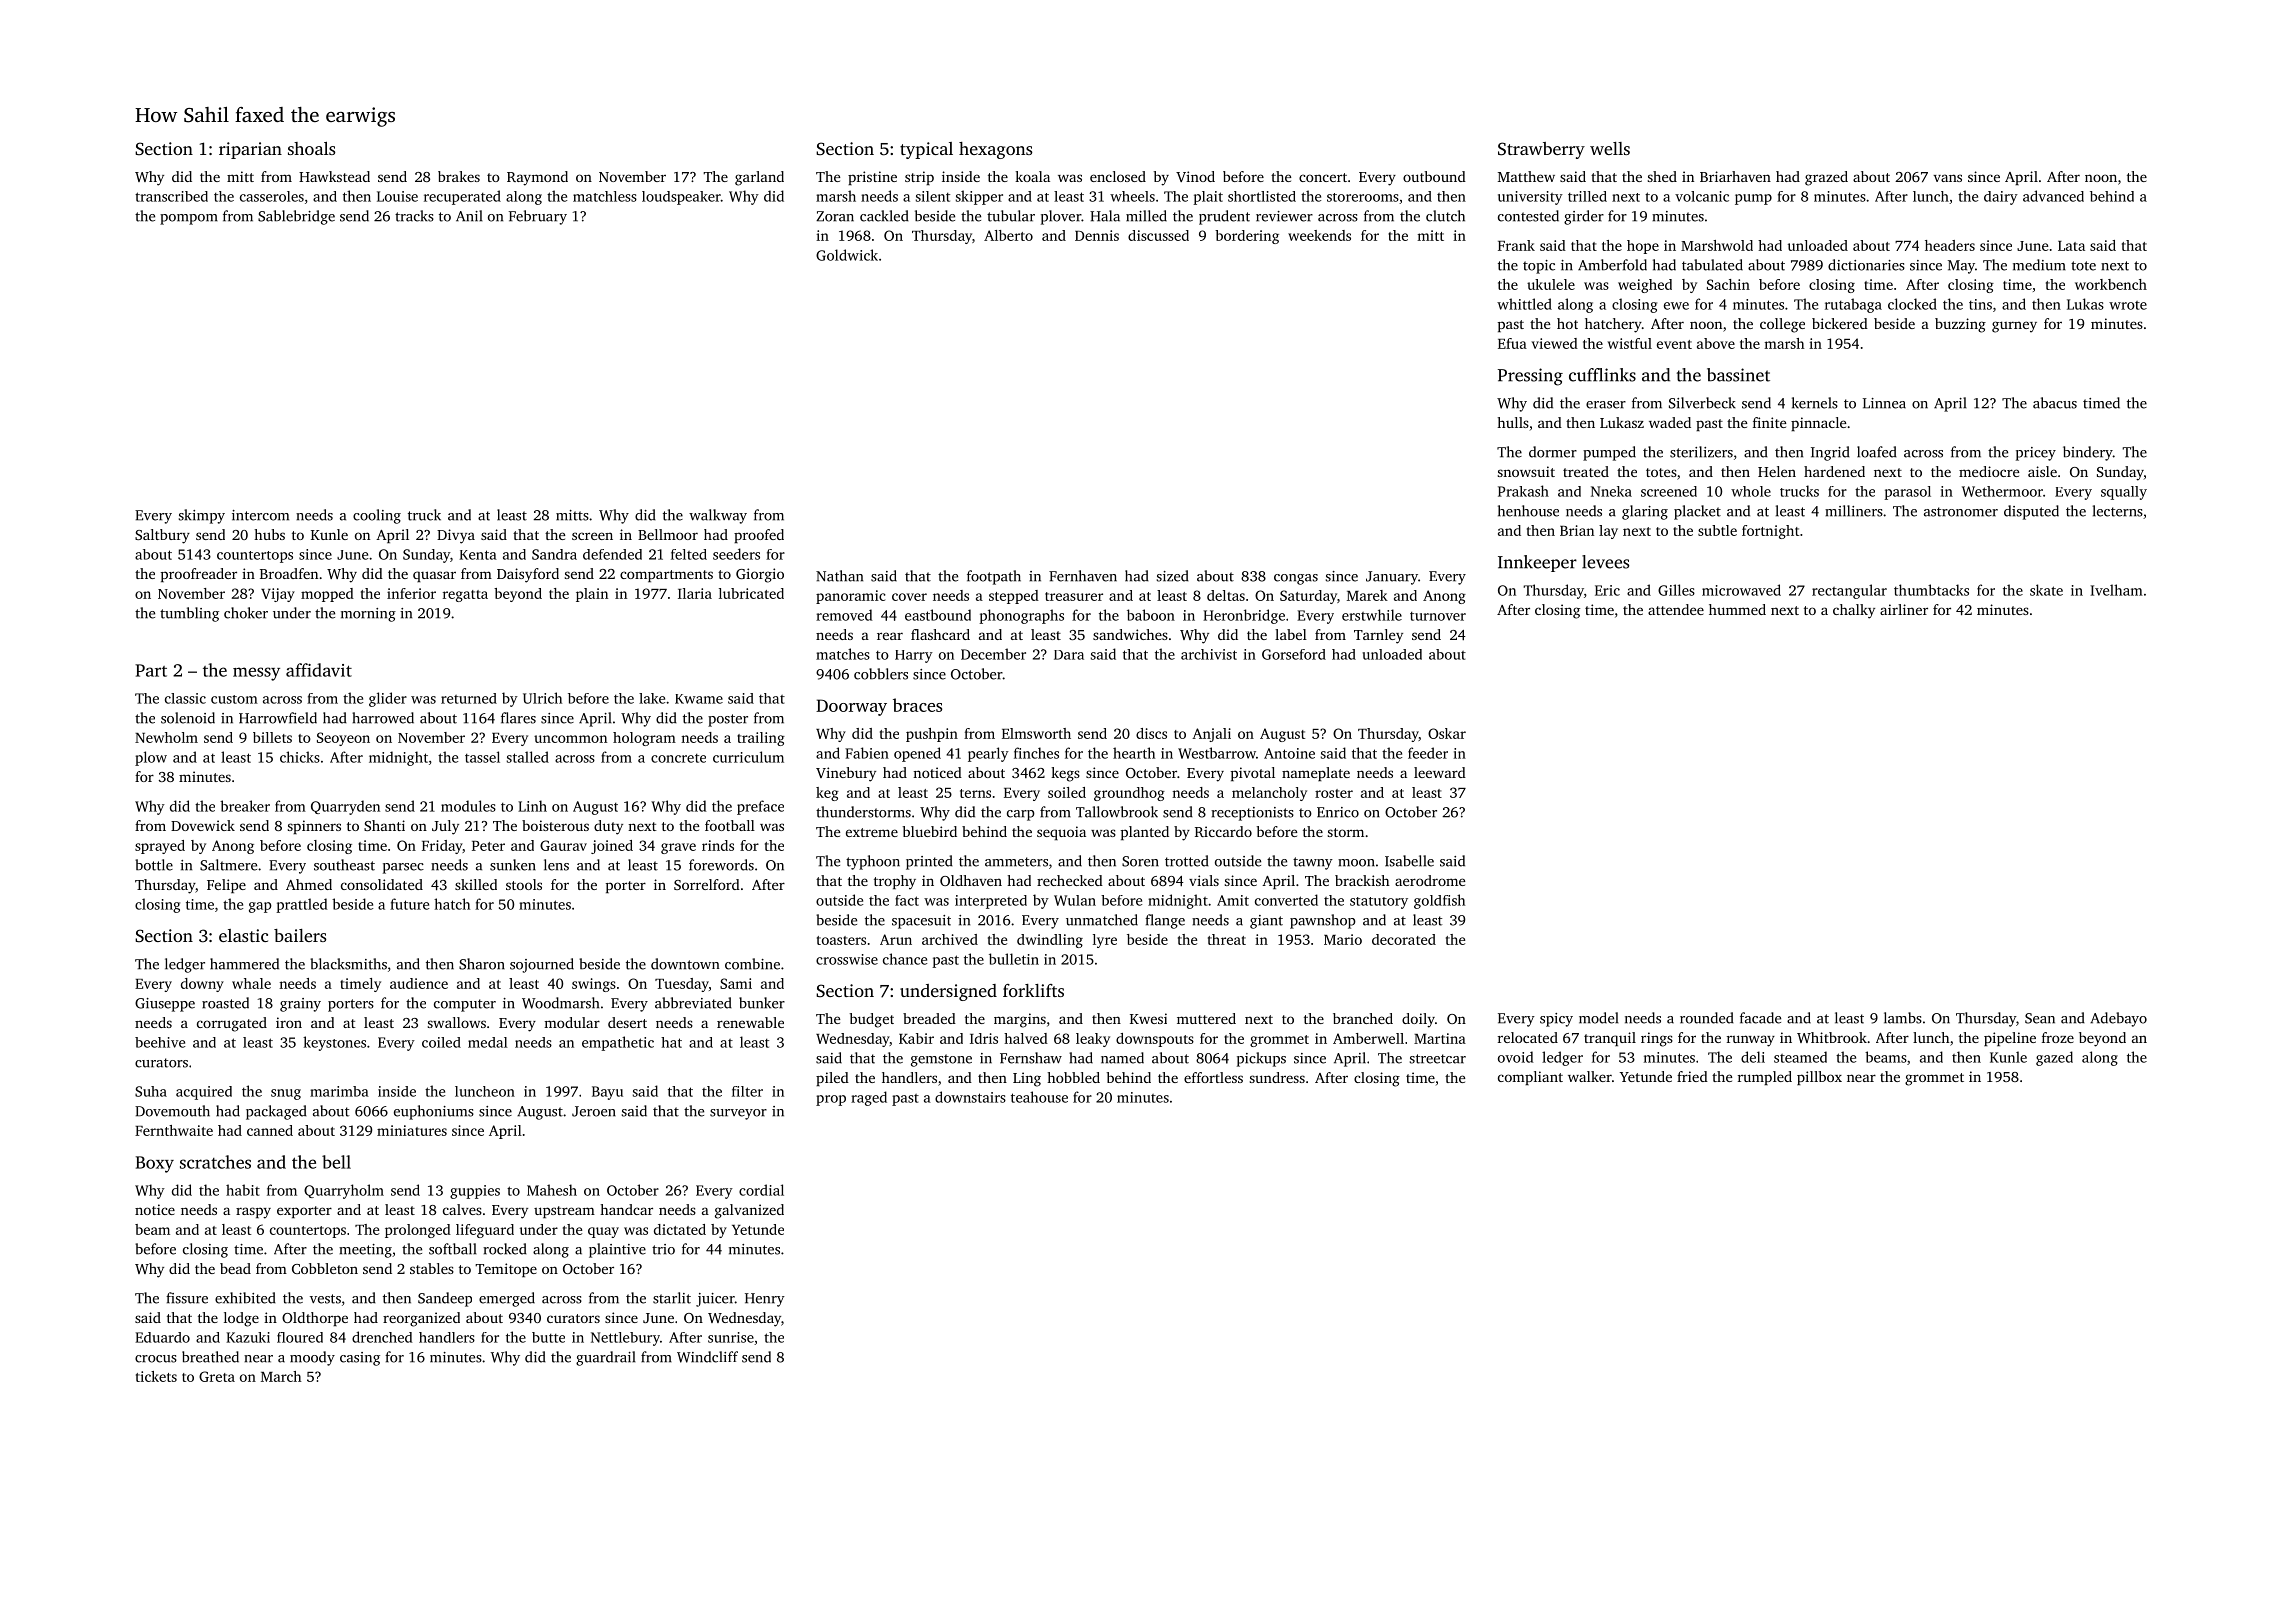  I want to click on Pressing, so click(1530, 377).
